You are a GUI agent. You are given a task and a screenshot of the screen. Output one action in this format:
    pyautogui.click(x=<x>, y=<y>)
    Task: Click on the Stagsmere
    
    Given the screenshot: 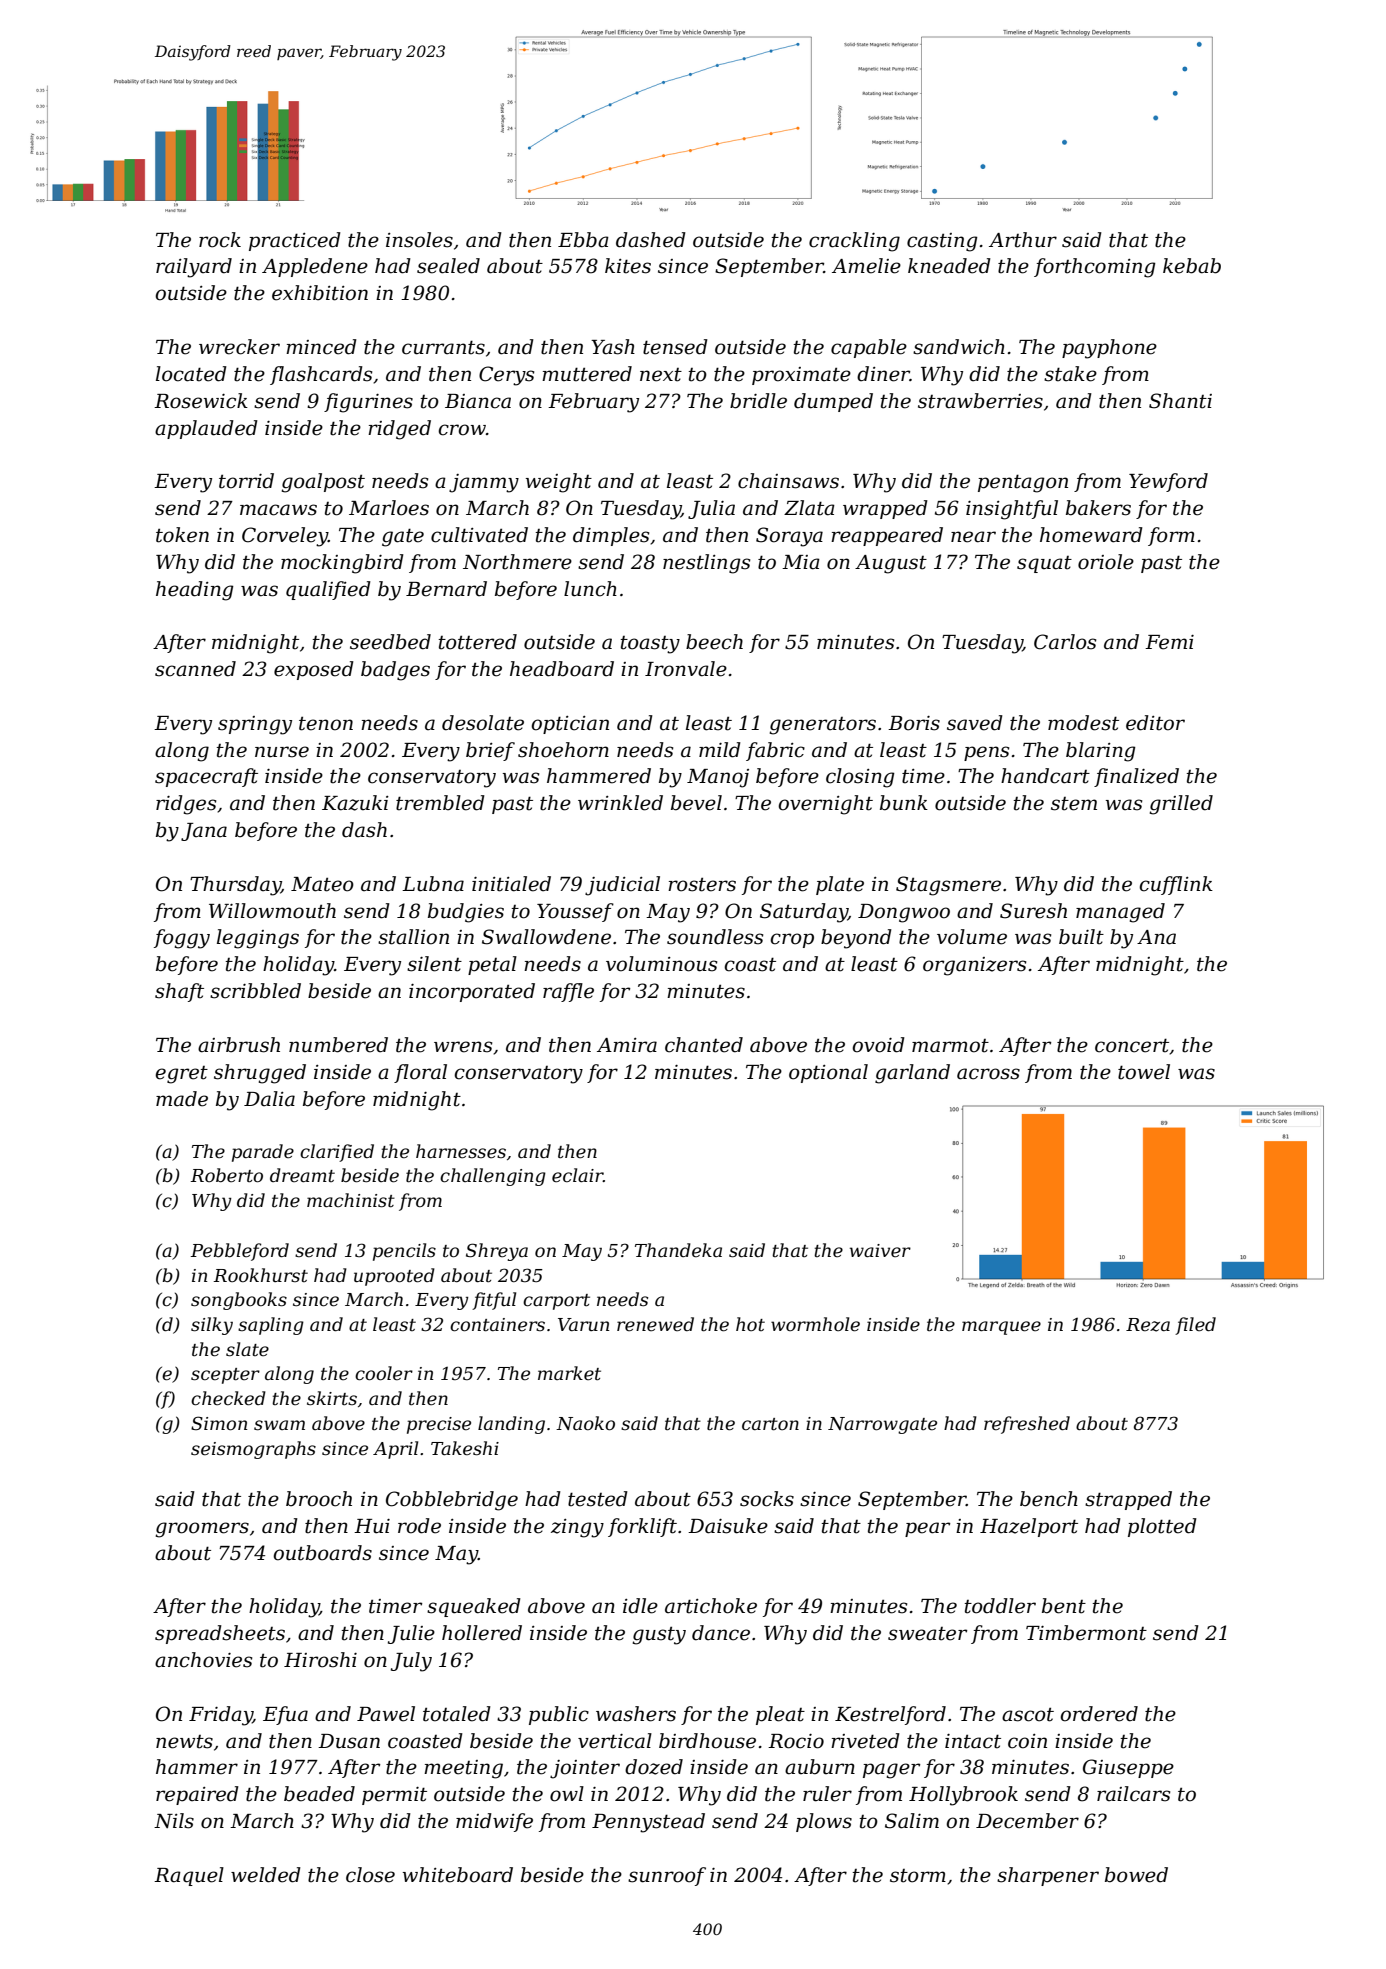 What is the action you would take?
    pyautogui.click(x=948, y=886)
